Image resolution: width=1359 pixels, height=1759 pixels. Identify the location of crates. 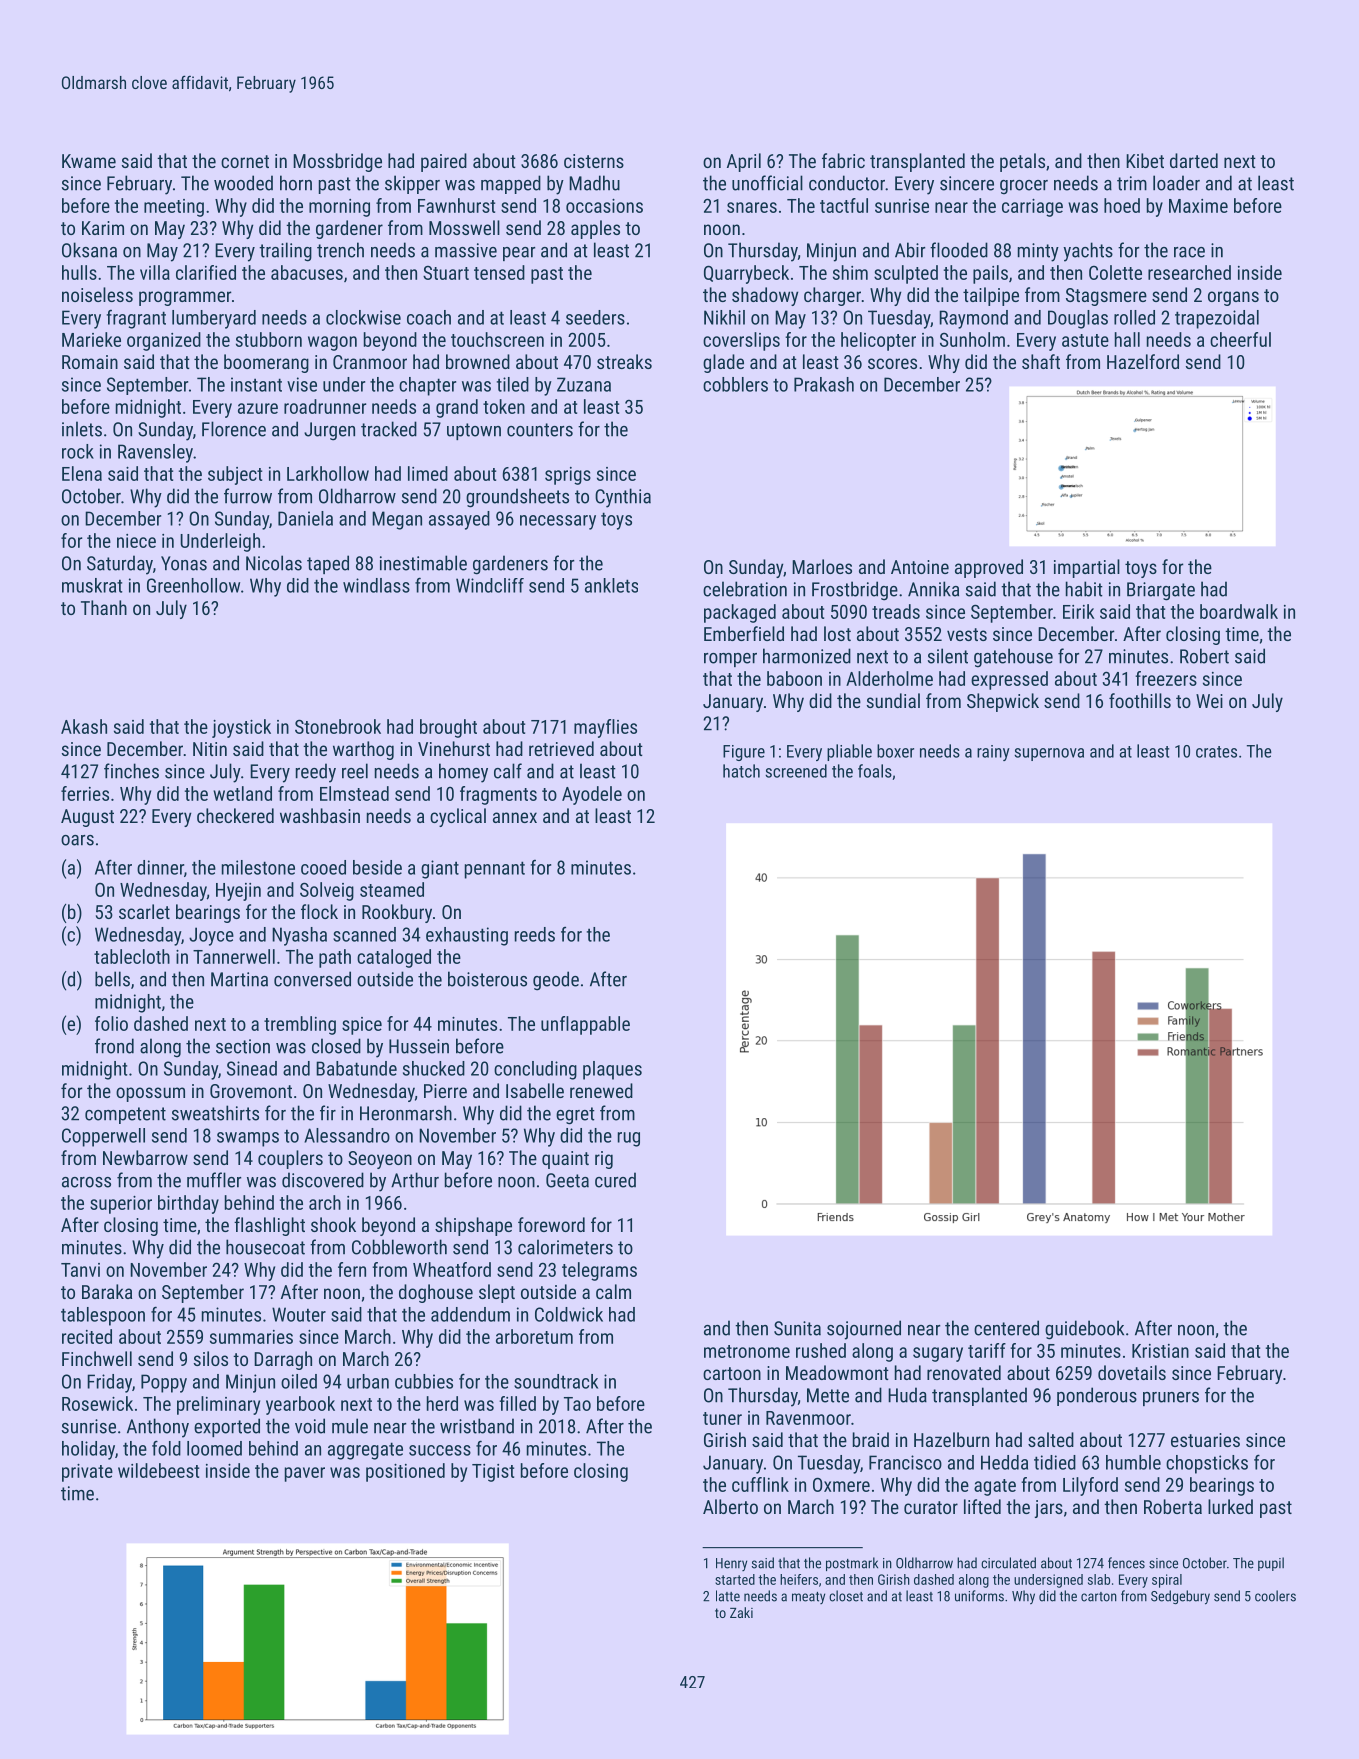
(1216, 752).
